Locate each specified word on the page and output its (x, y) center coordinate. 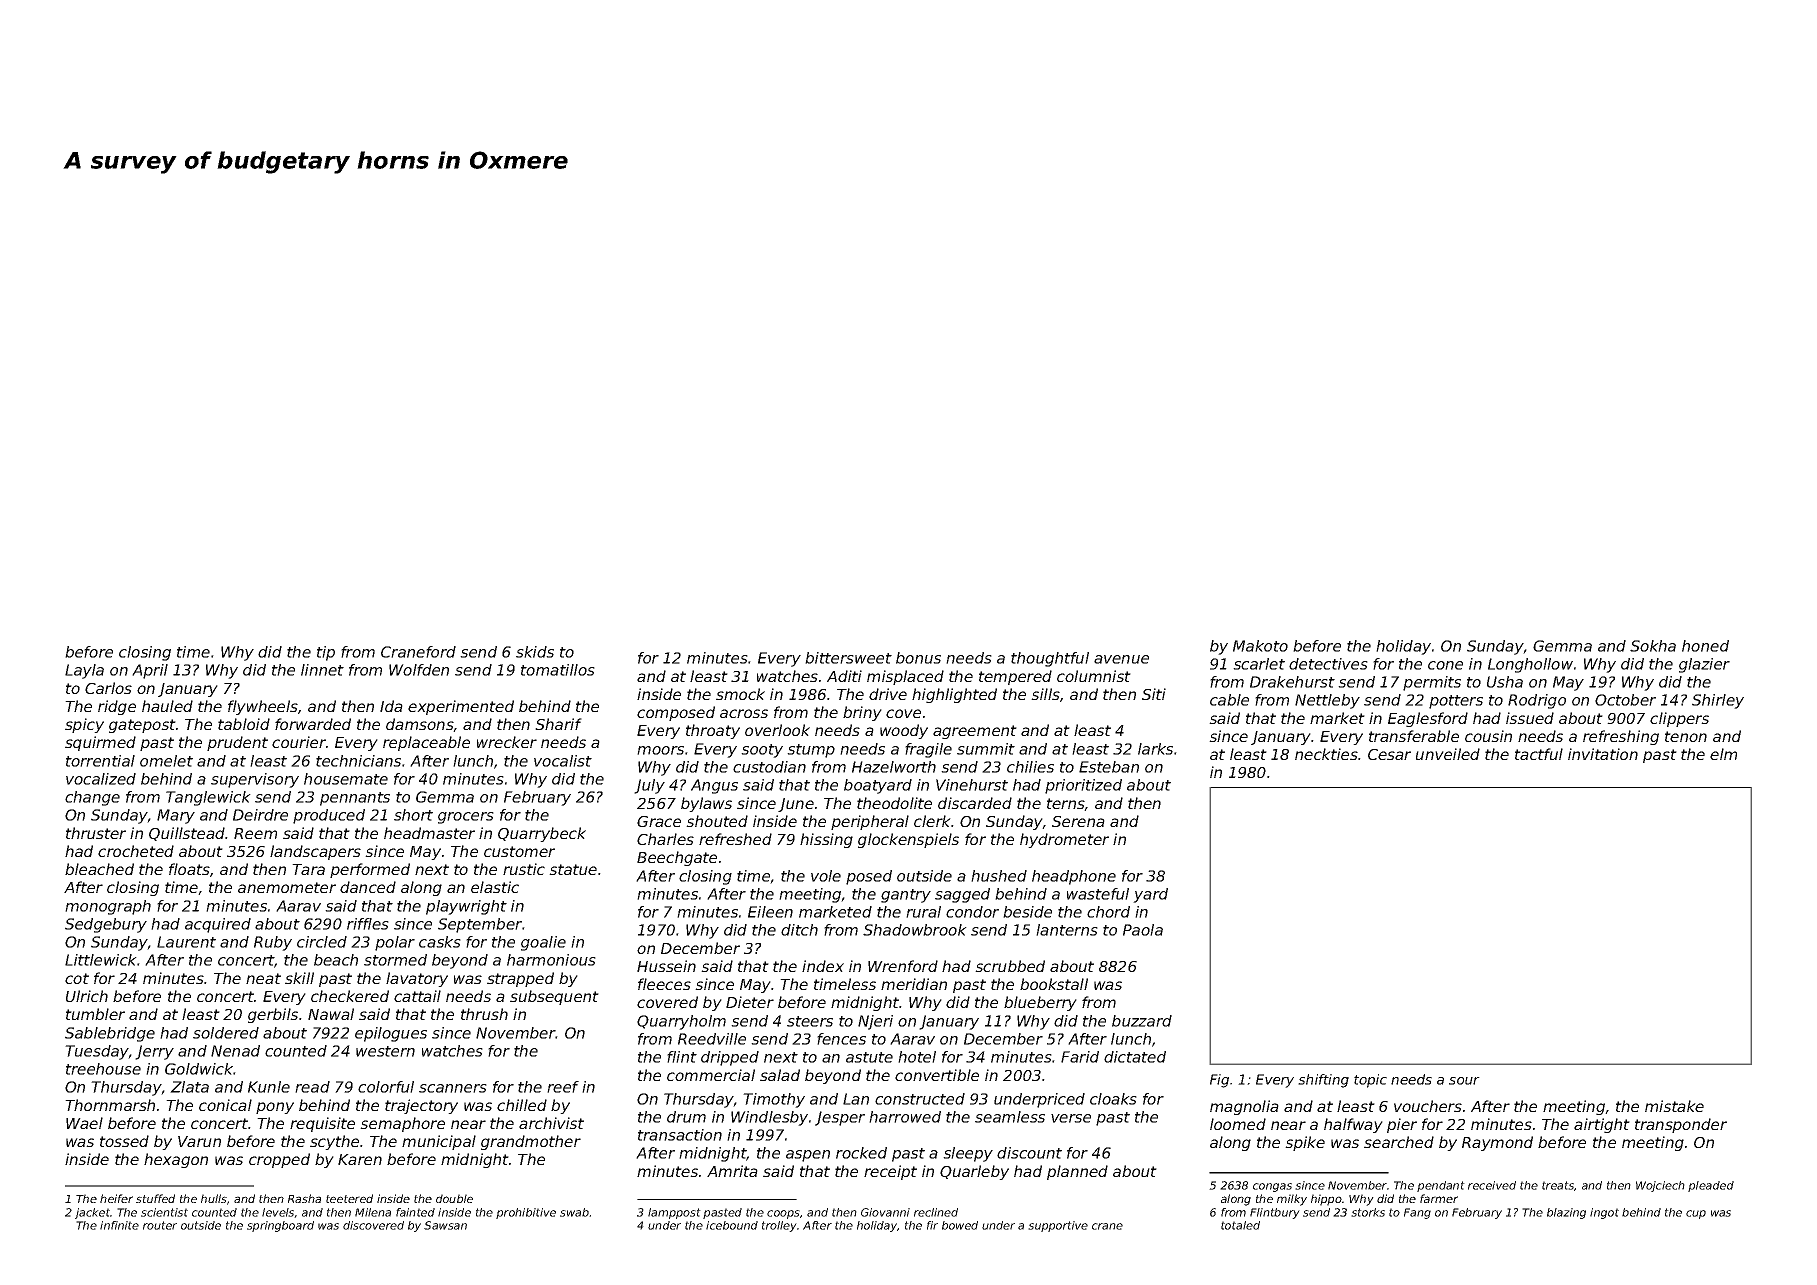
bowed (960, 1225)
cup (1696, 1214)
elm (1723, 754)
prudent (237, 743)
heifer (116, 1198)
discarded (975, 803)
